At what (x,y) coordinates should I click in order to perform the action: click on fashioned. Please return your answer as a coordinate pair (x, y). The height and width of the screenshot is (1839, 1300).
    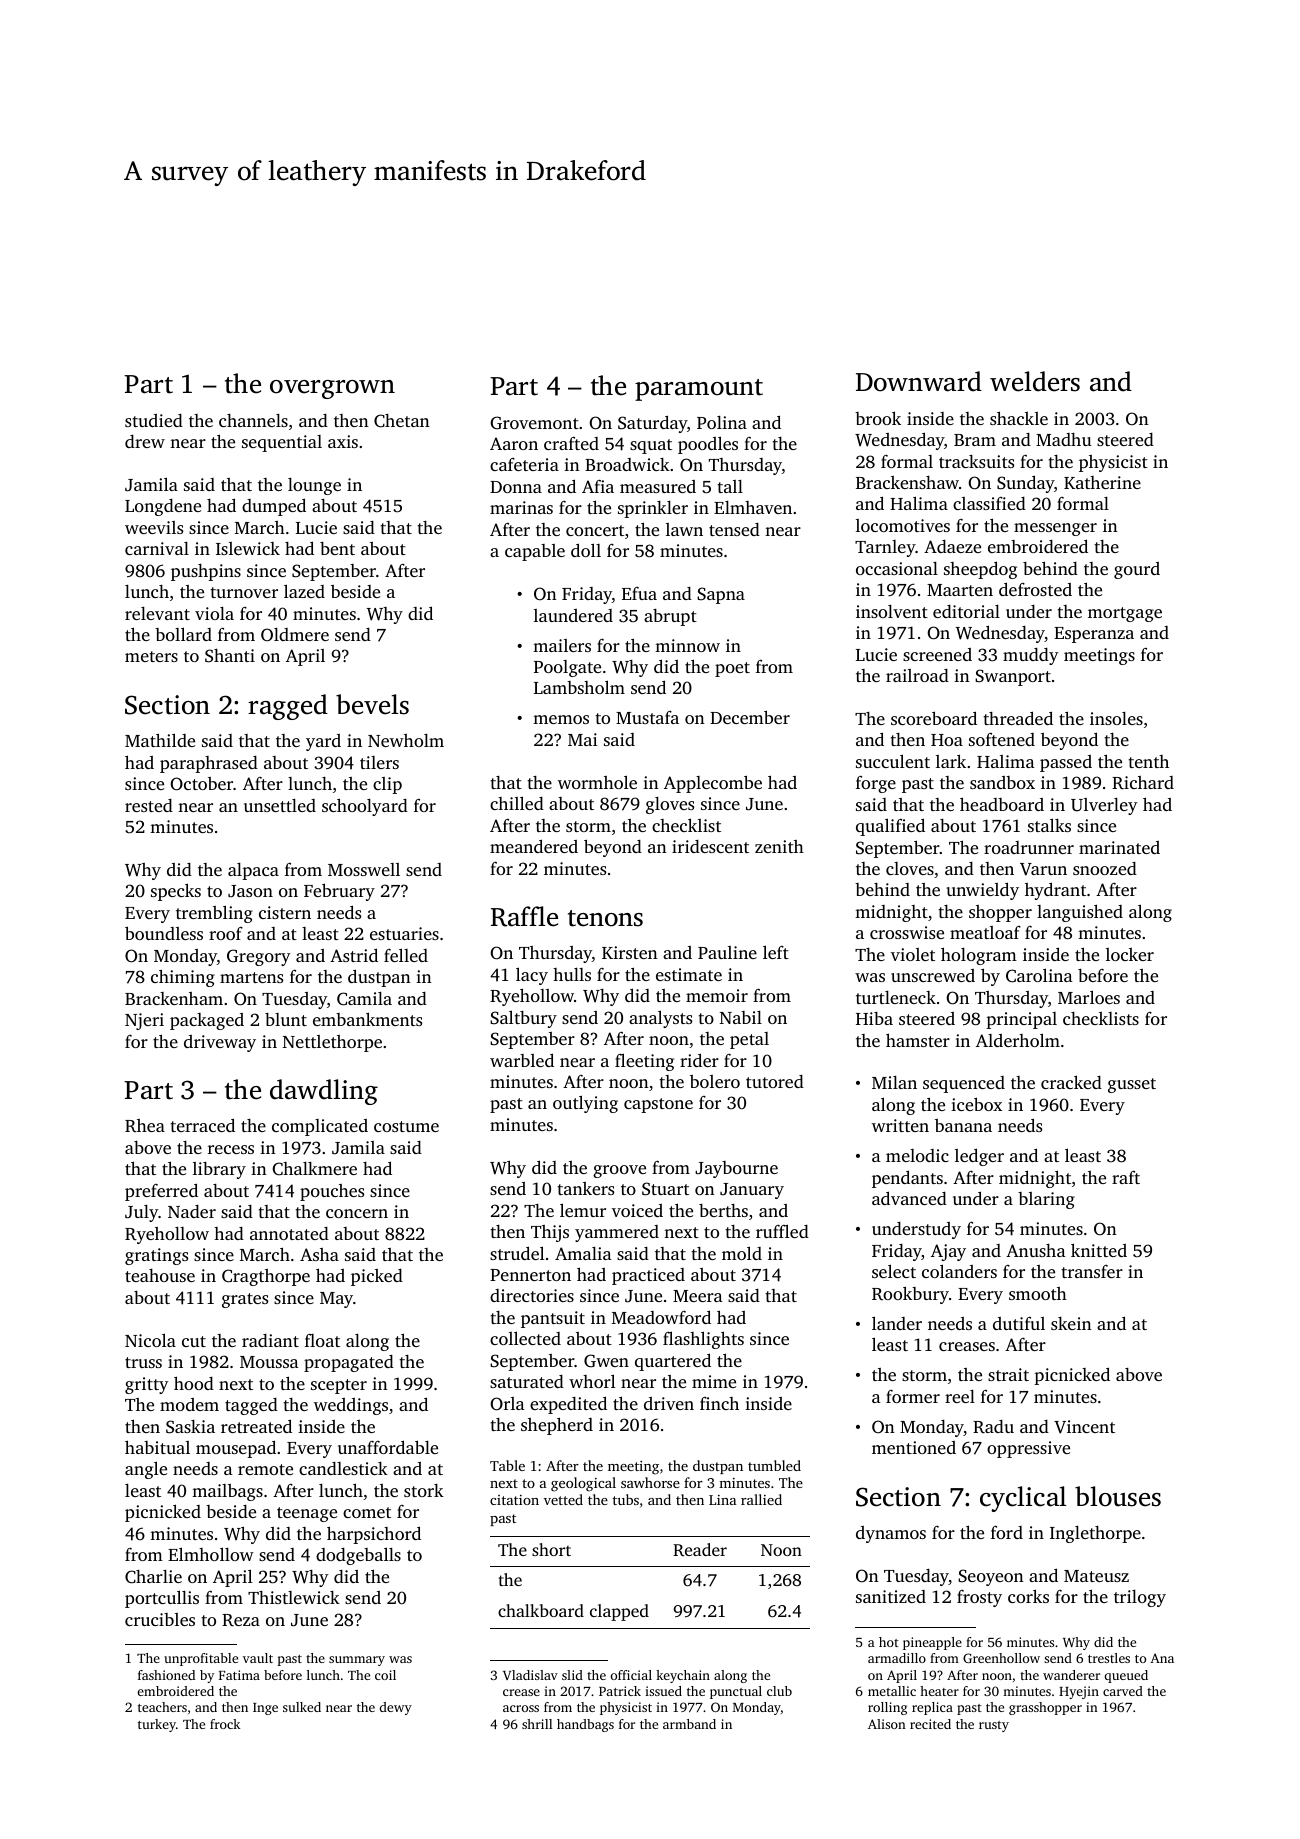
    Looking at the image, I should click on (166, 1675).
